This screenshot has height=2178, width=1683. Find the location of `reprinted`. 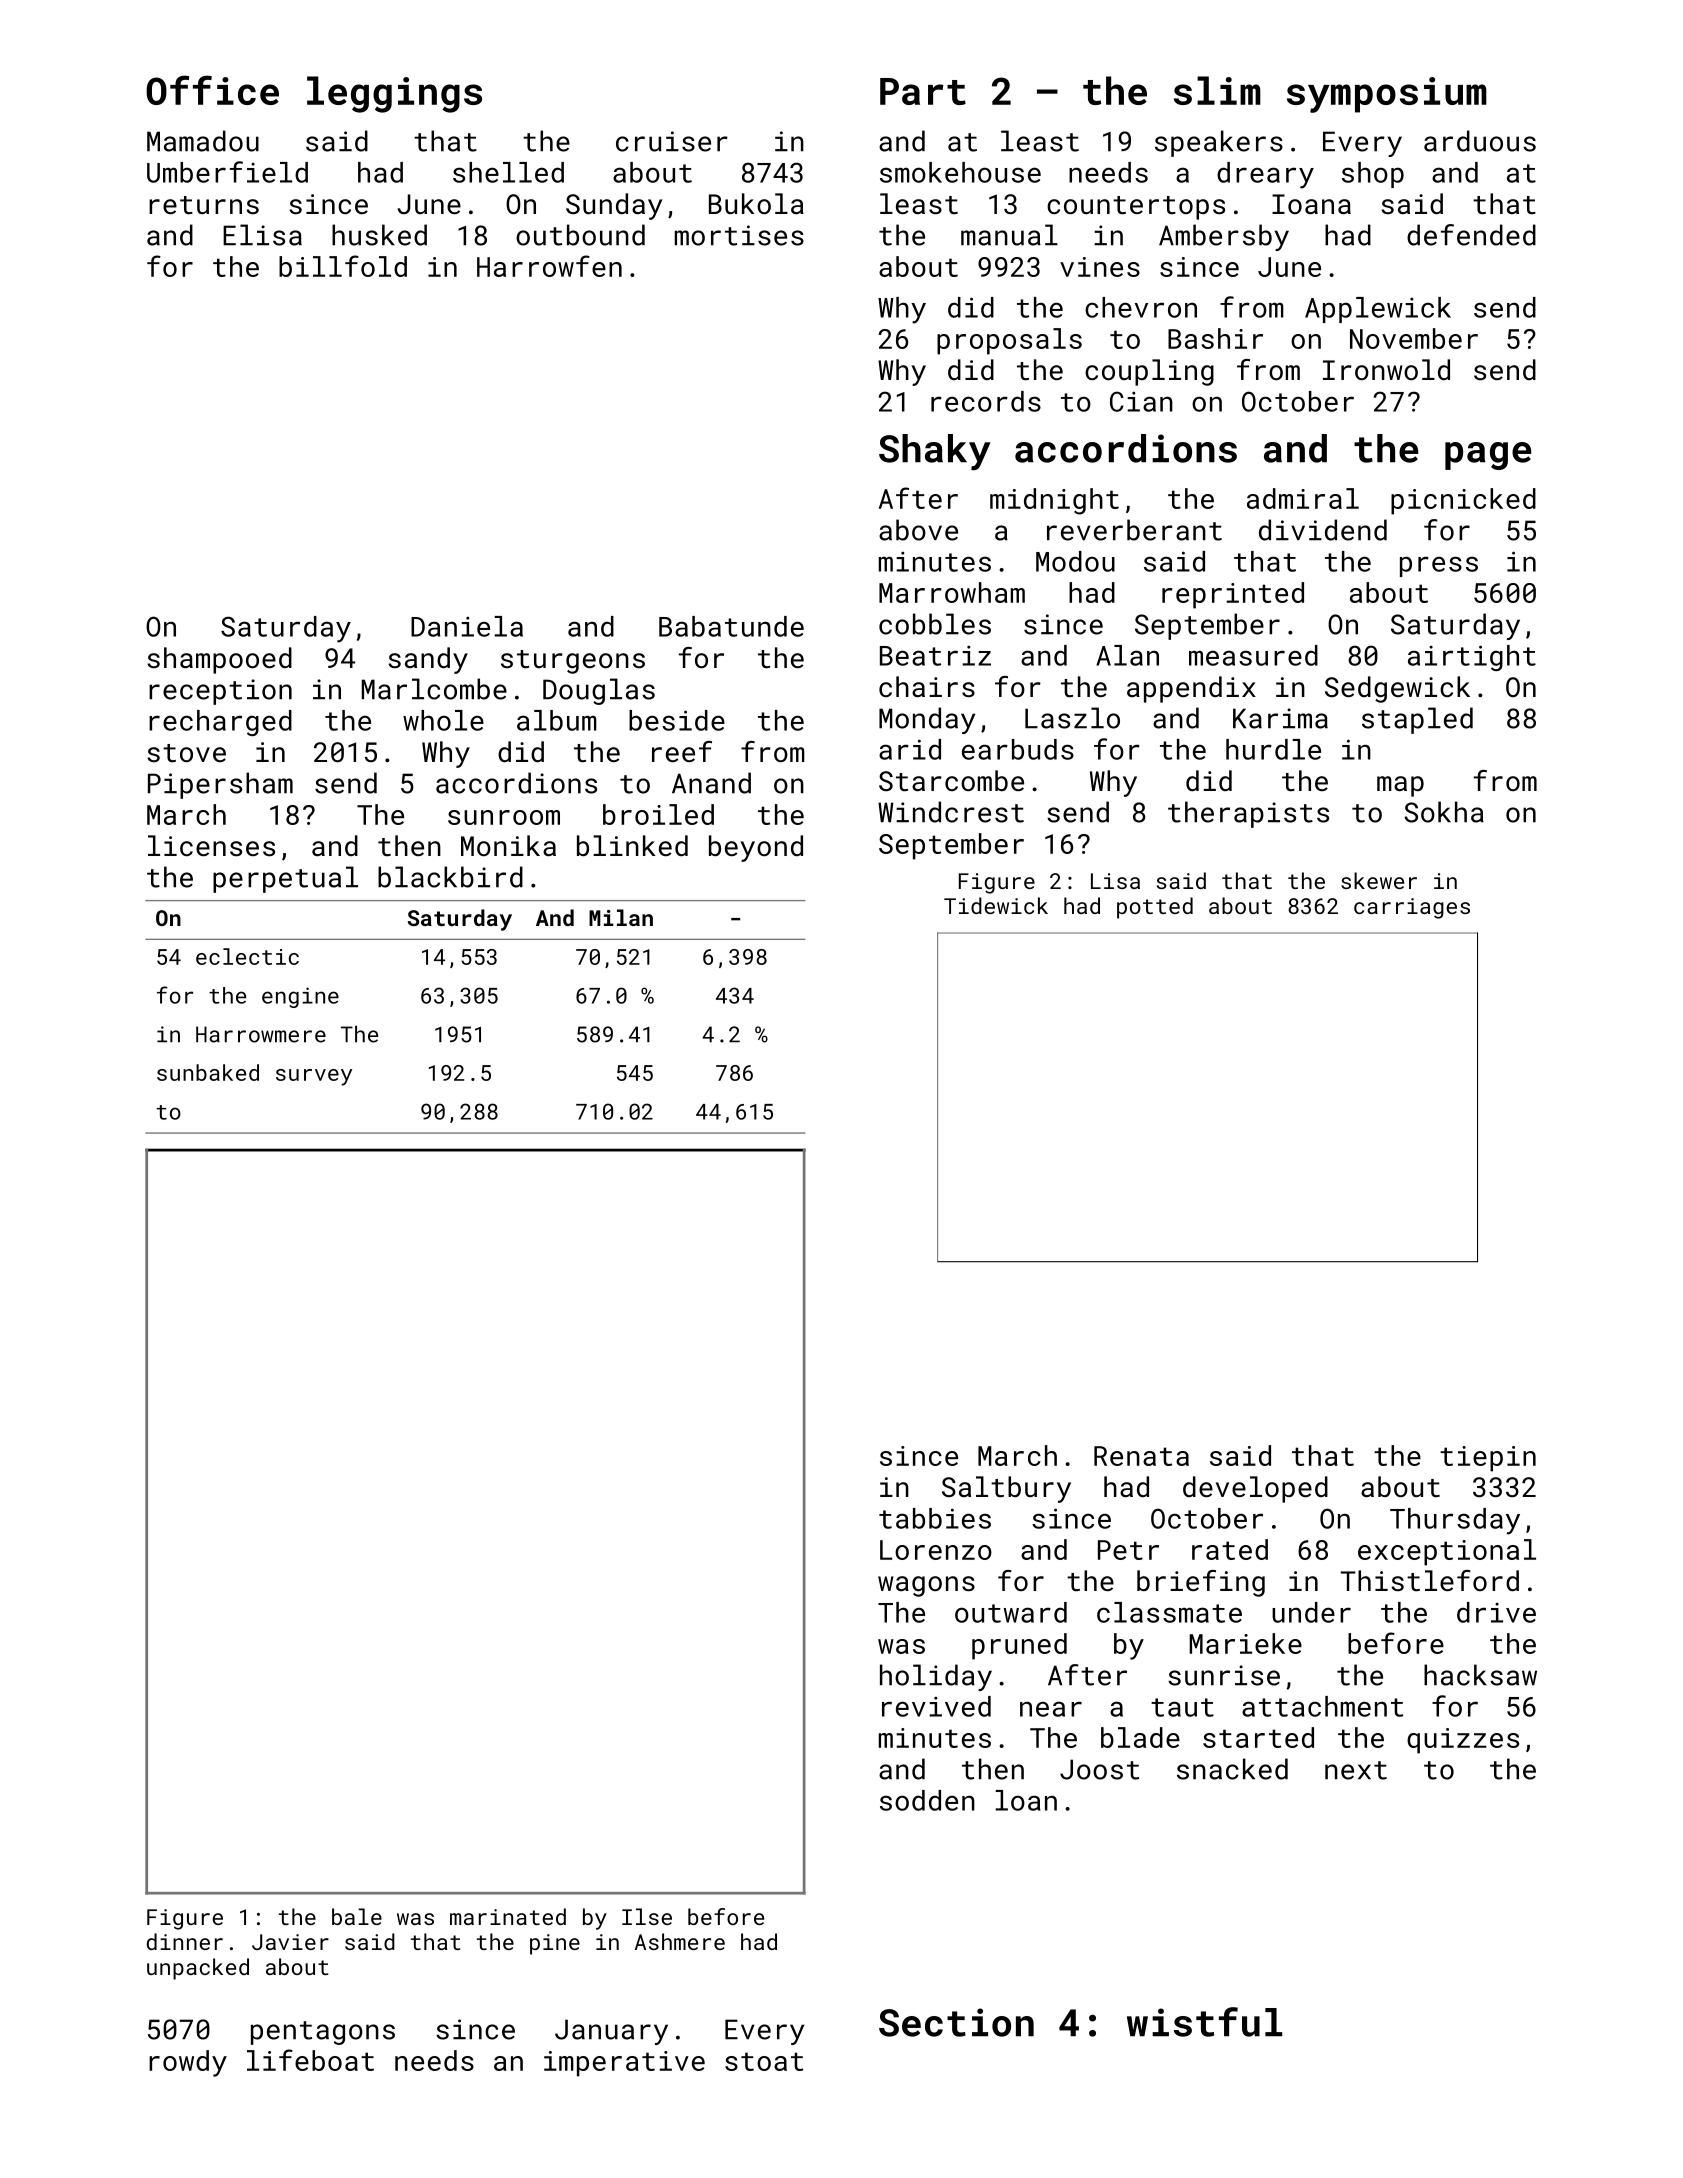

reprinted is located at coordinates (1233, 595).
